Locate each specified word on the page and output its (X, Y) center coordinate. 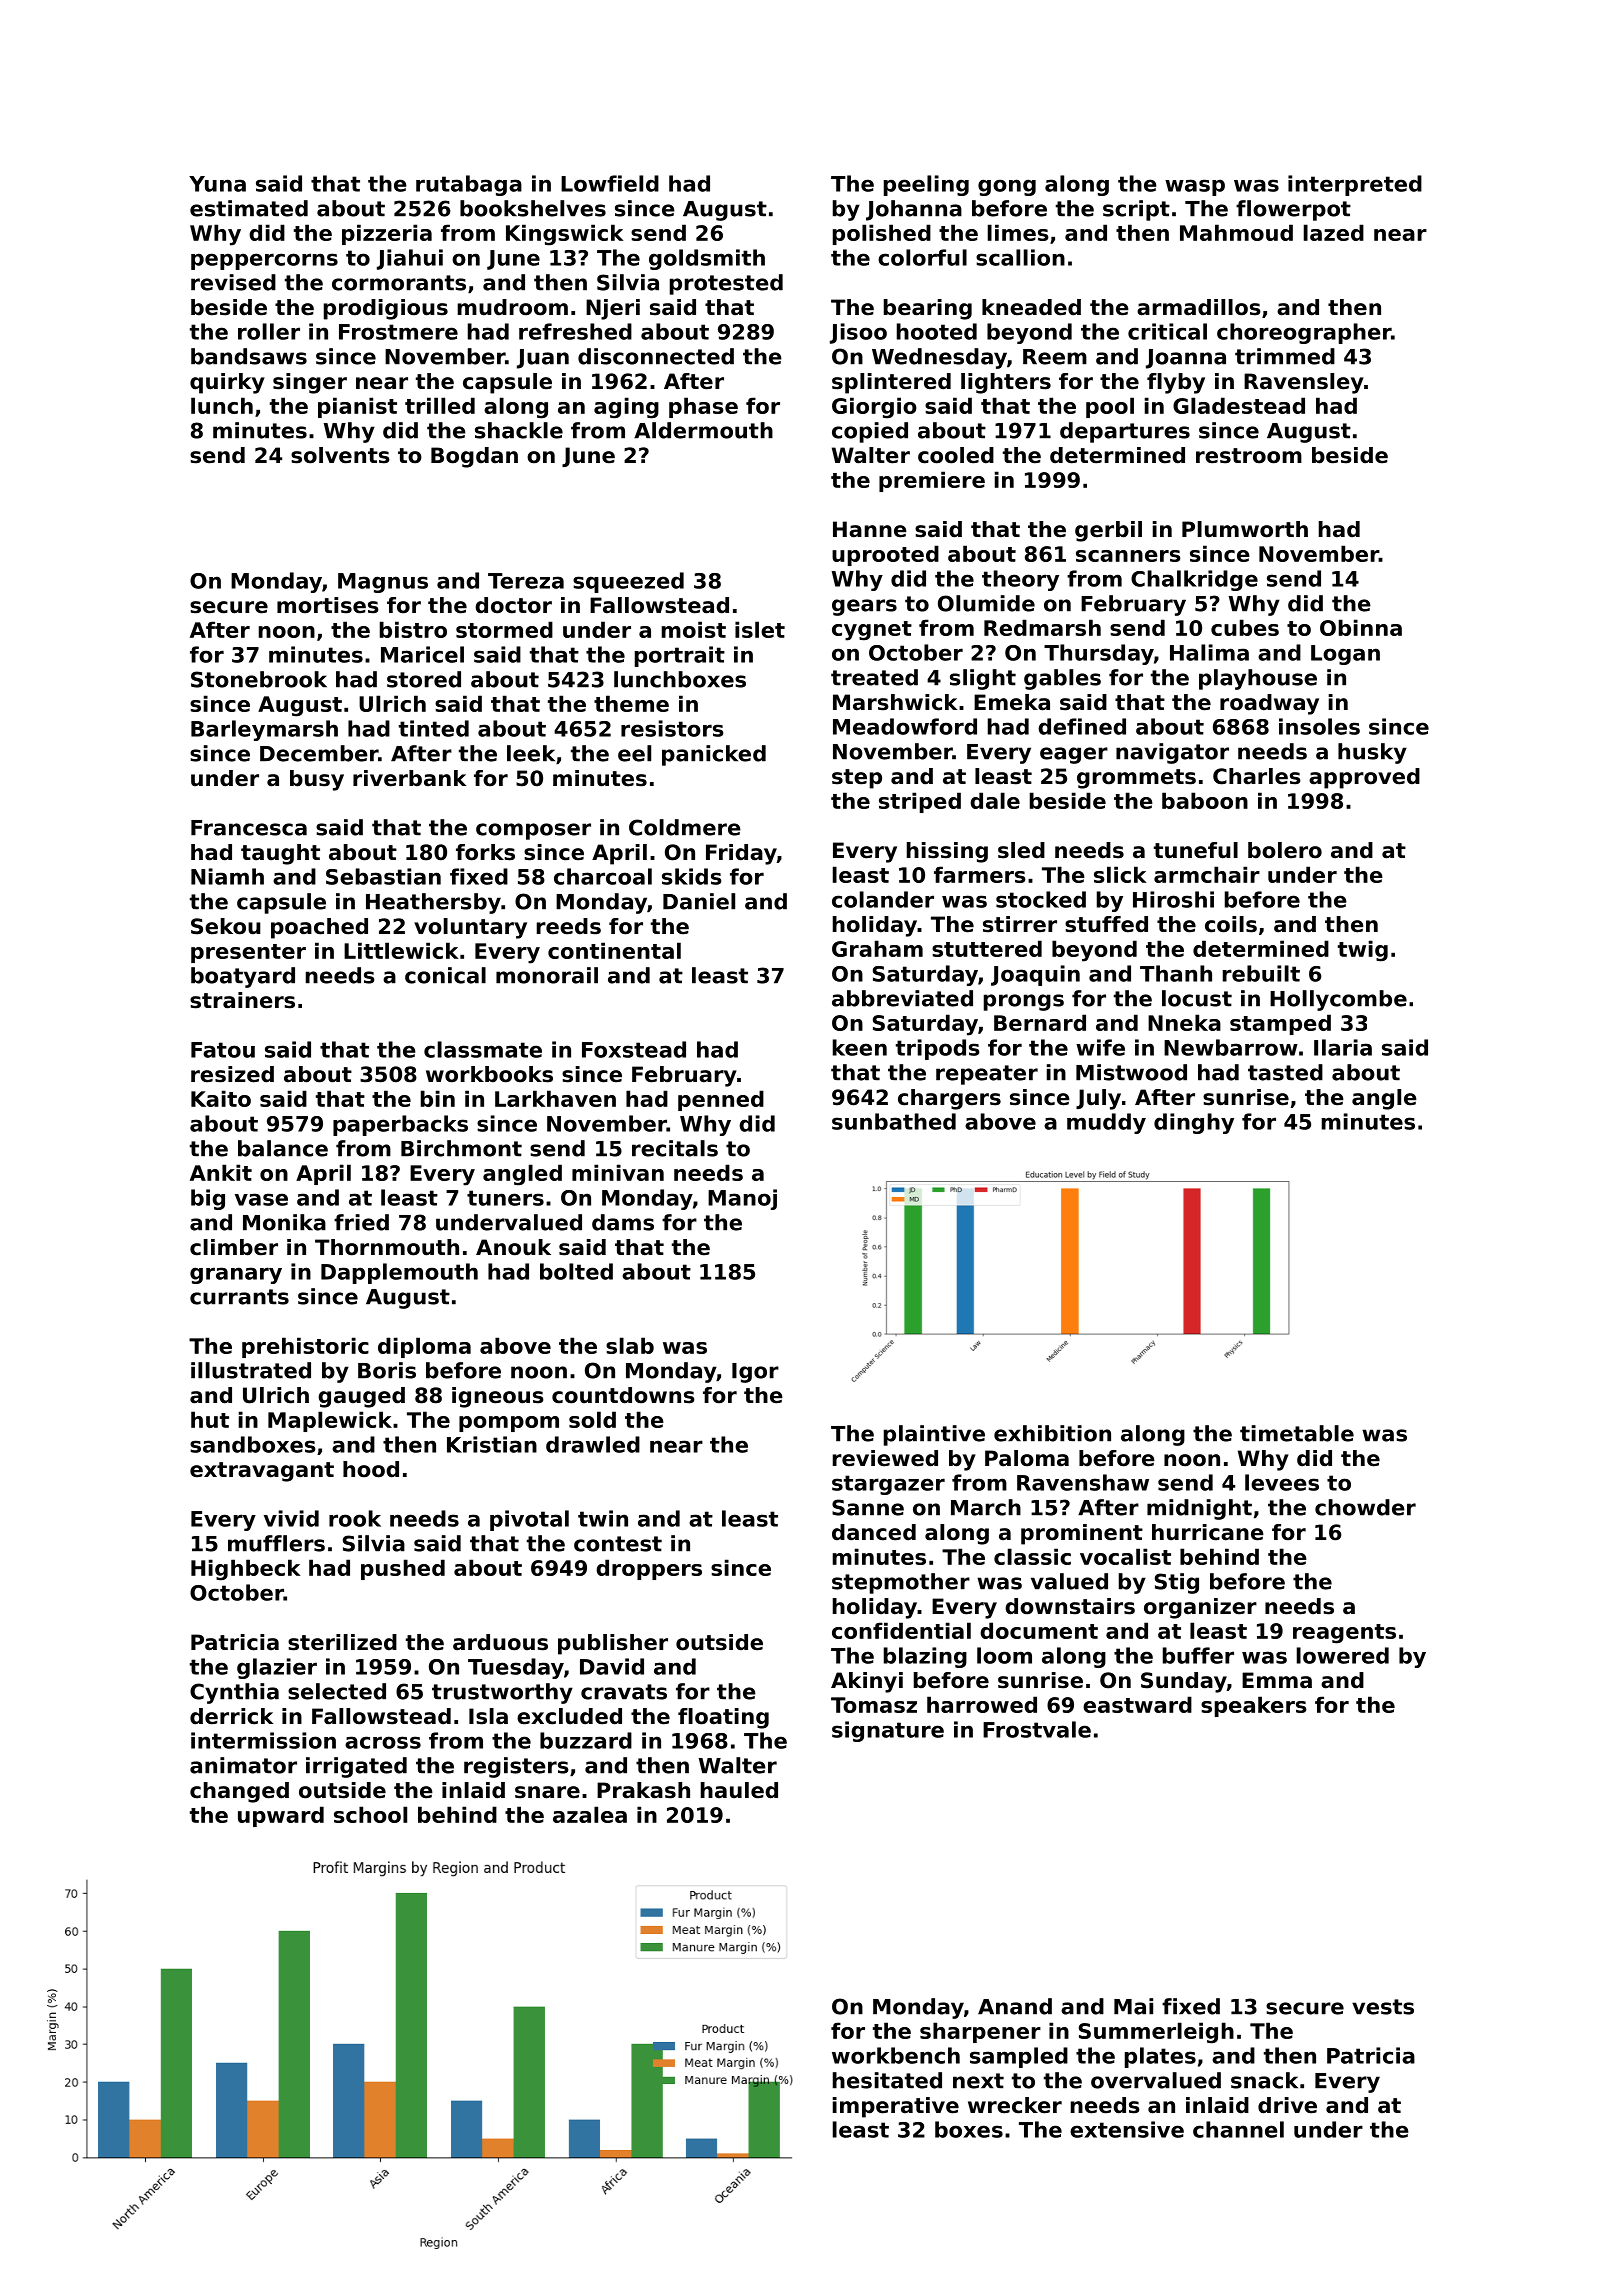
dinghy (1194, 1123)
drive (1287, 2105)
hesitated (887, 2080)
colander (883, 899)
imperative (896, 2107)
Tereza (526, 581)
